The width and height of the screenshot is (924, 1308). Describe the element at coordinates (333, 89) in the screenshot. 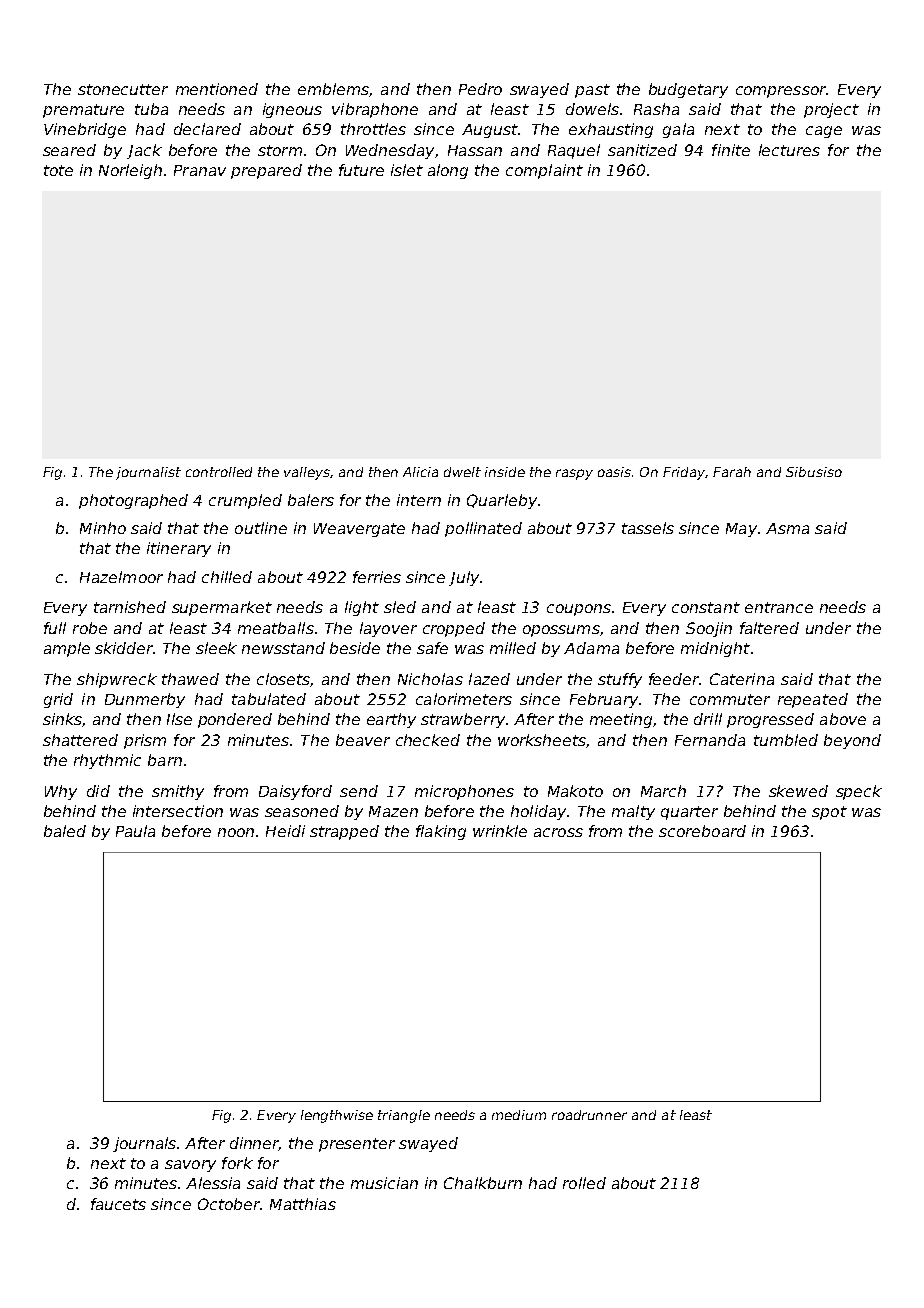

I see `emblems` at that location.
